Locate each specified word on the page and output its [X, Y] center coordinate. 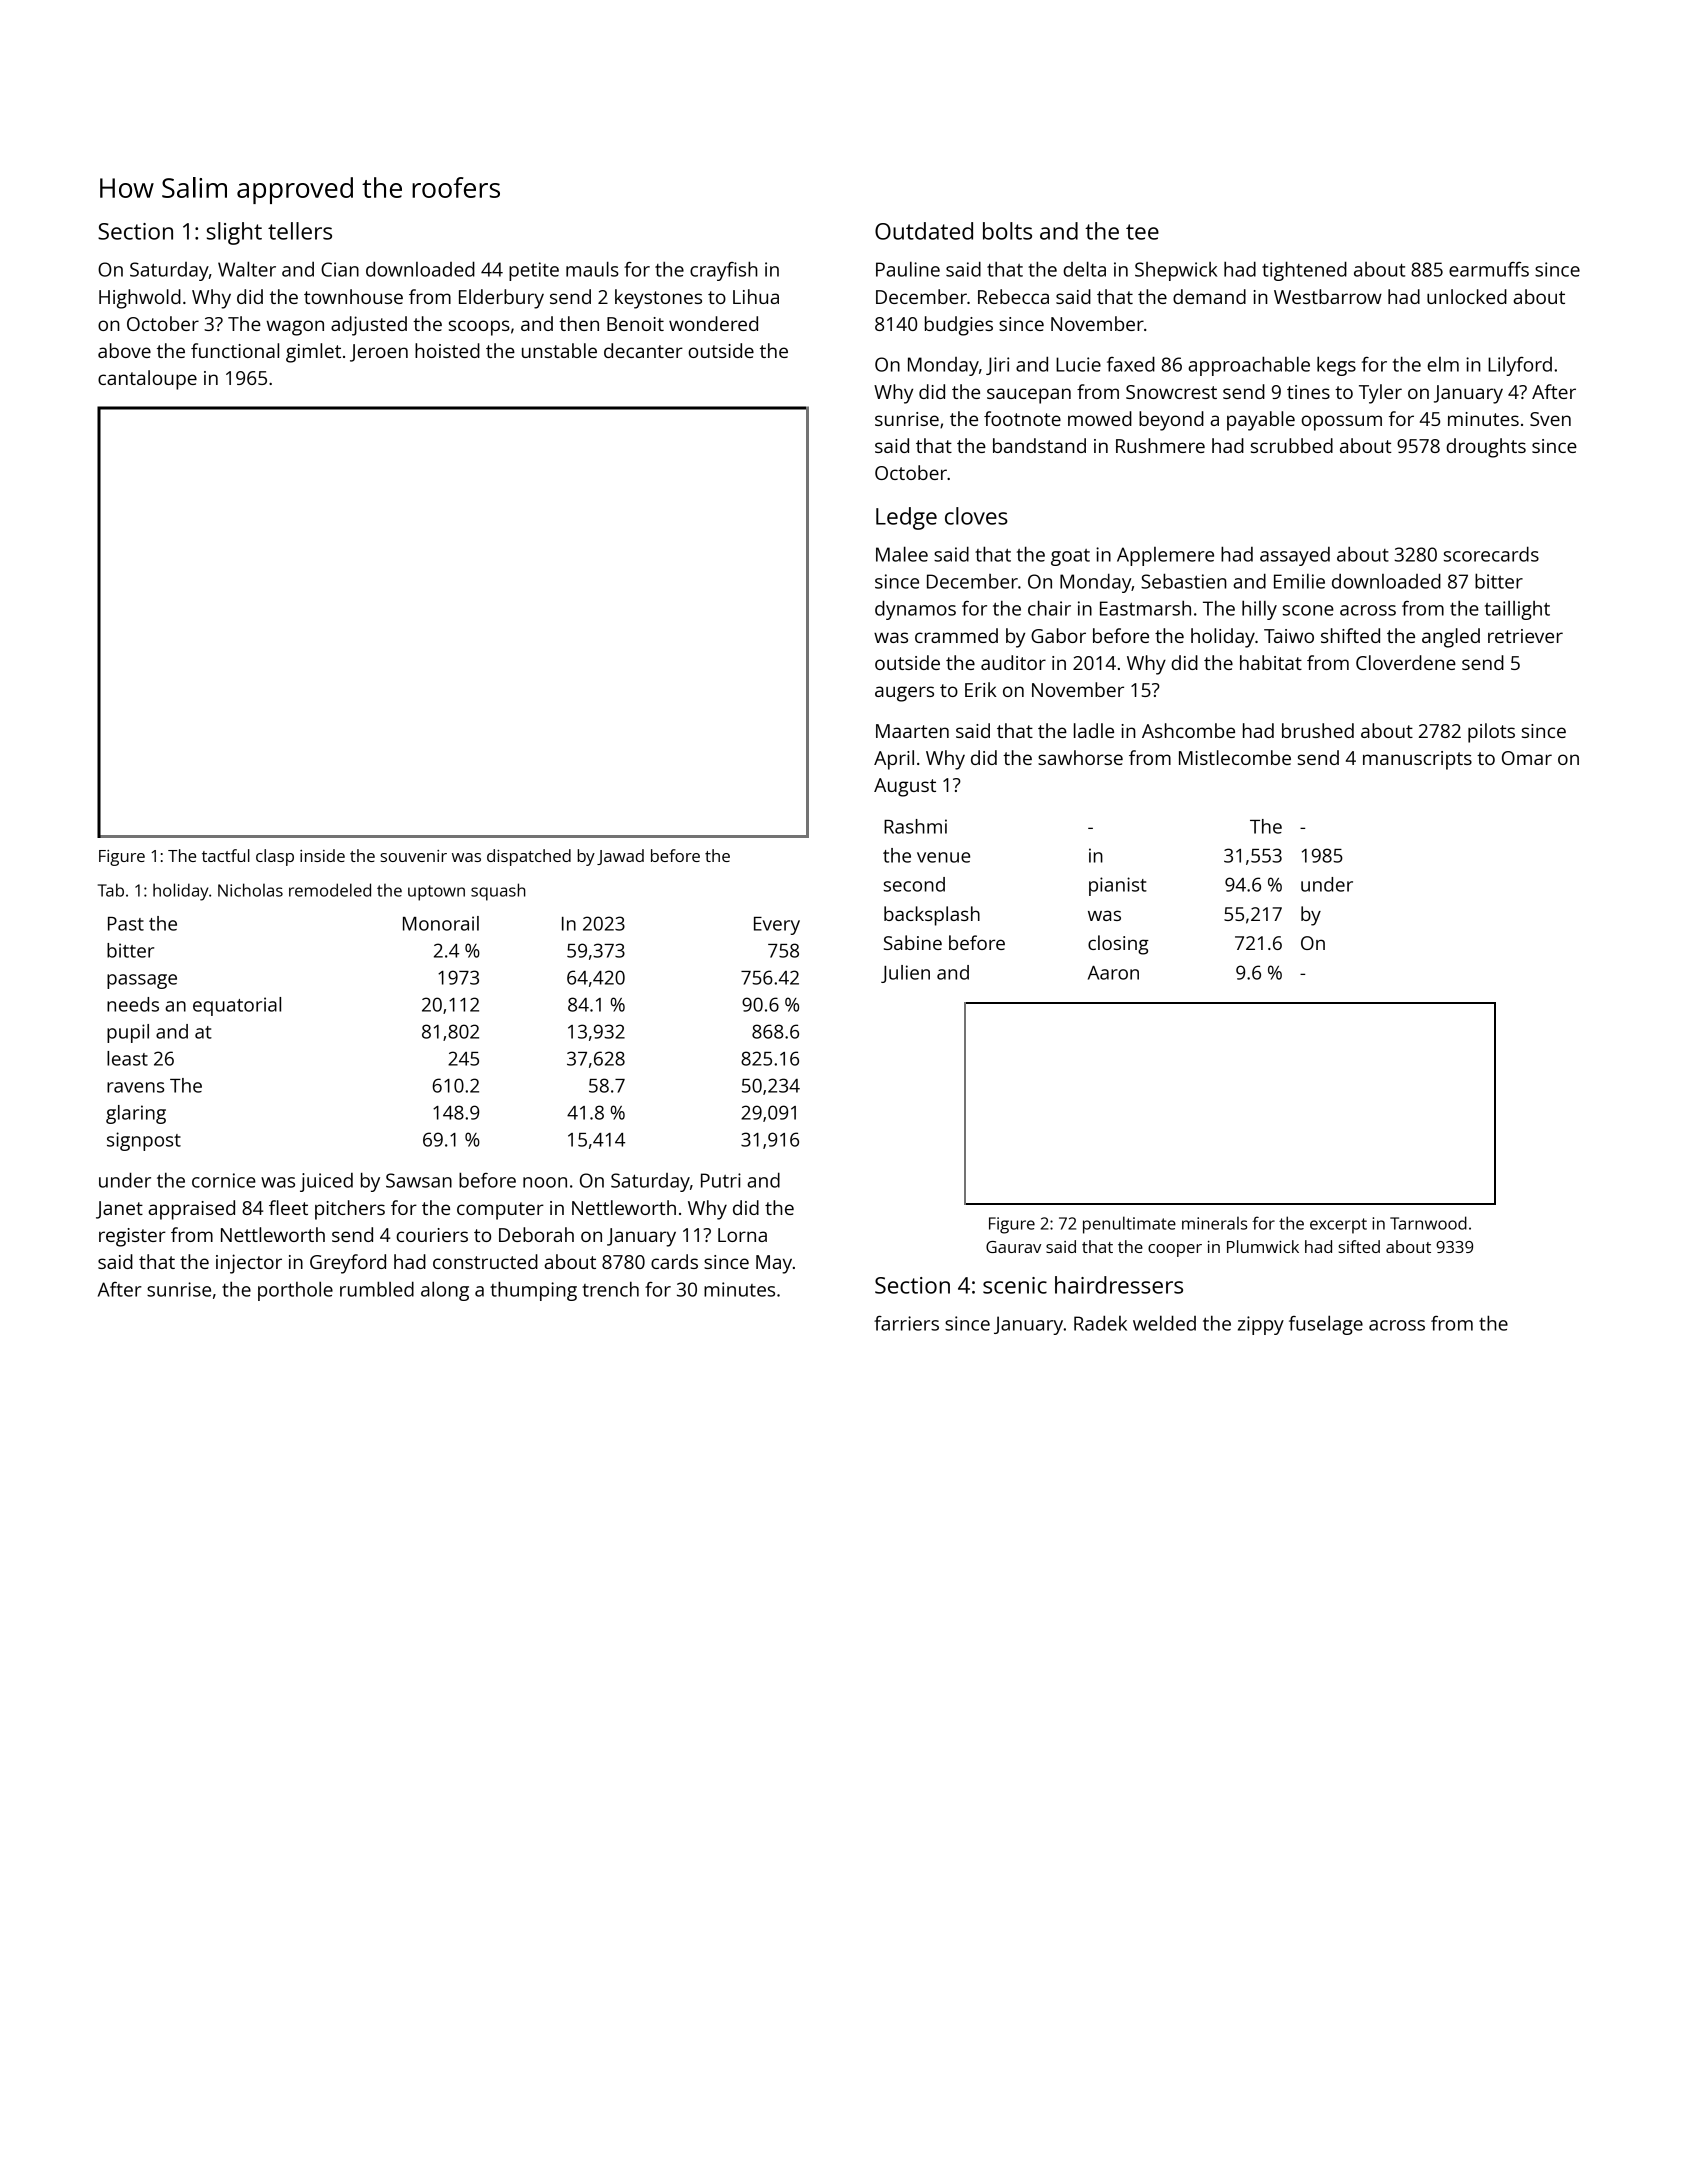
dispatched [529, 857]
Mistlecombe [1235, 757]
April [894, 760]
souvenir [413, 856]
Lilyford [1520, 366]
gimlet [313, 353]
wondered [713, 323]
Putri [721, 1180]
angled [1451, 638]
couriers [432, 1235]
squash [498, 892]
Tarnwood [1428, 1223]
